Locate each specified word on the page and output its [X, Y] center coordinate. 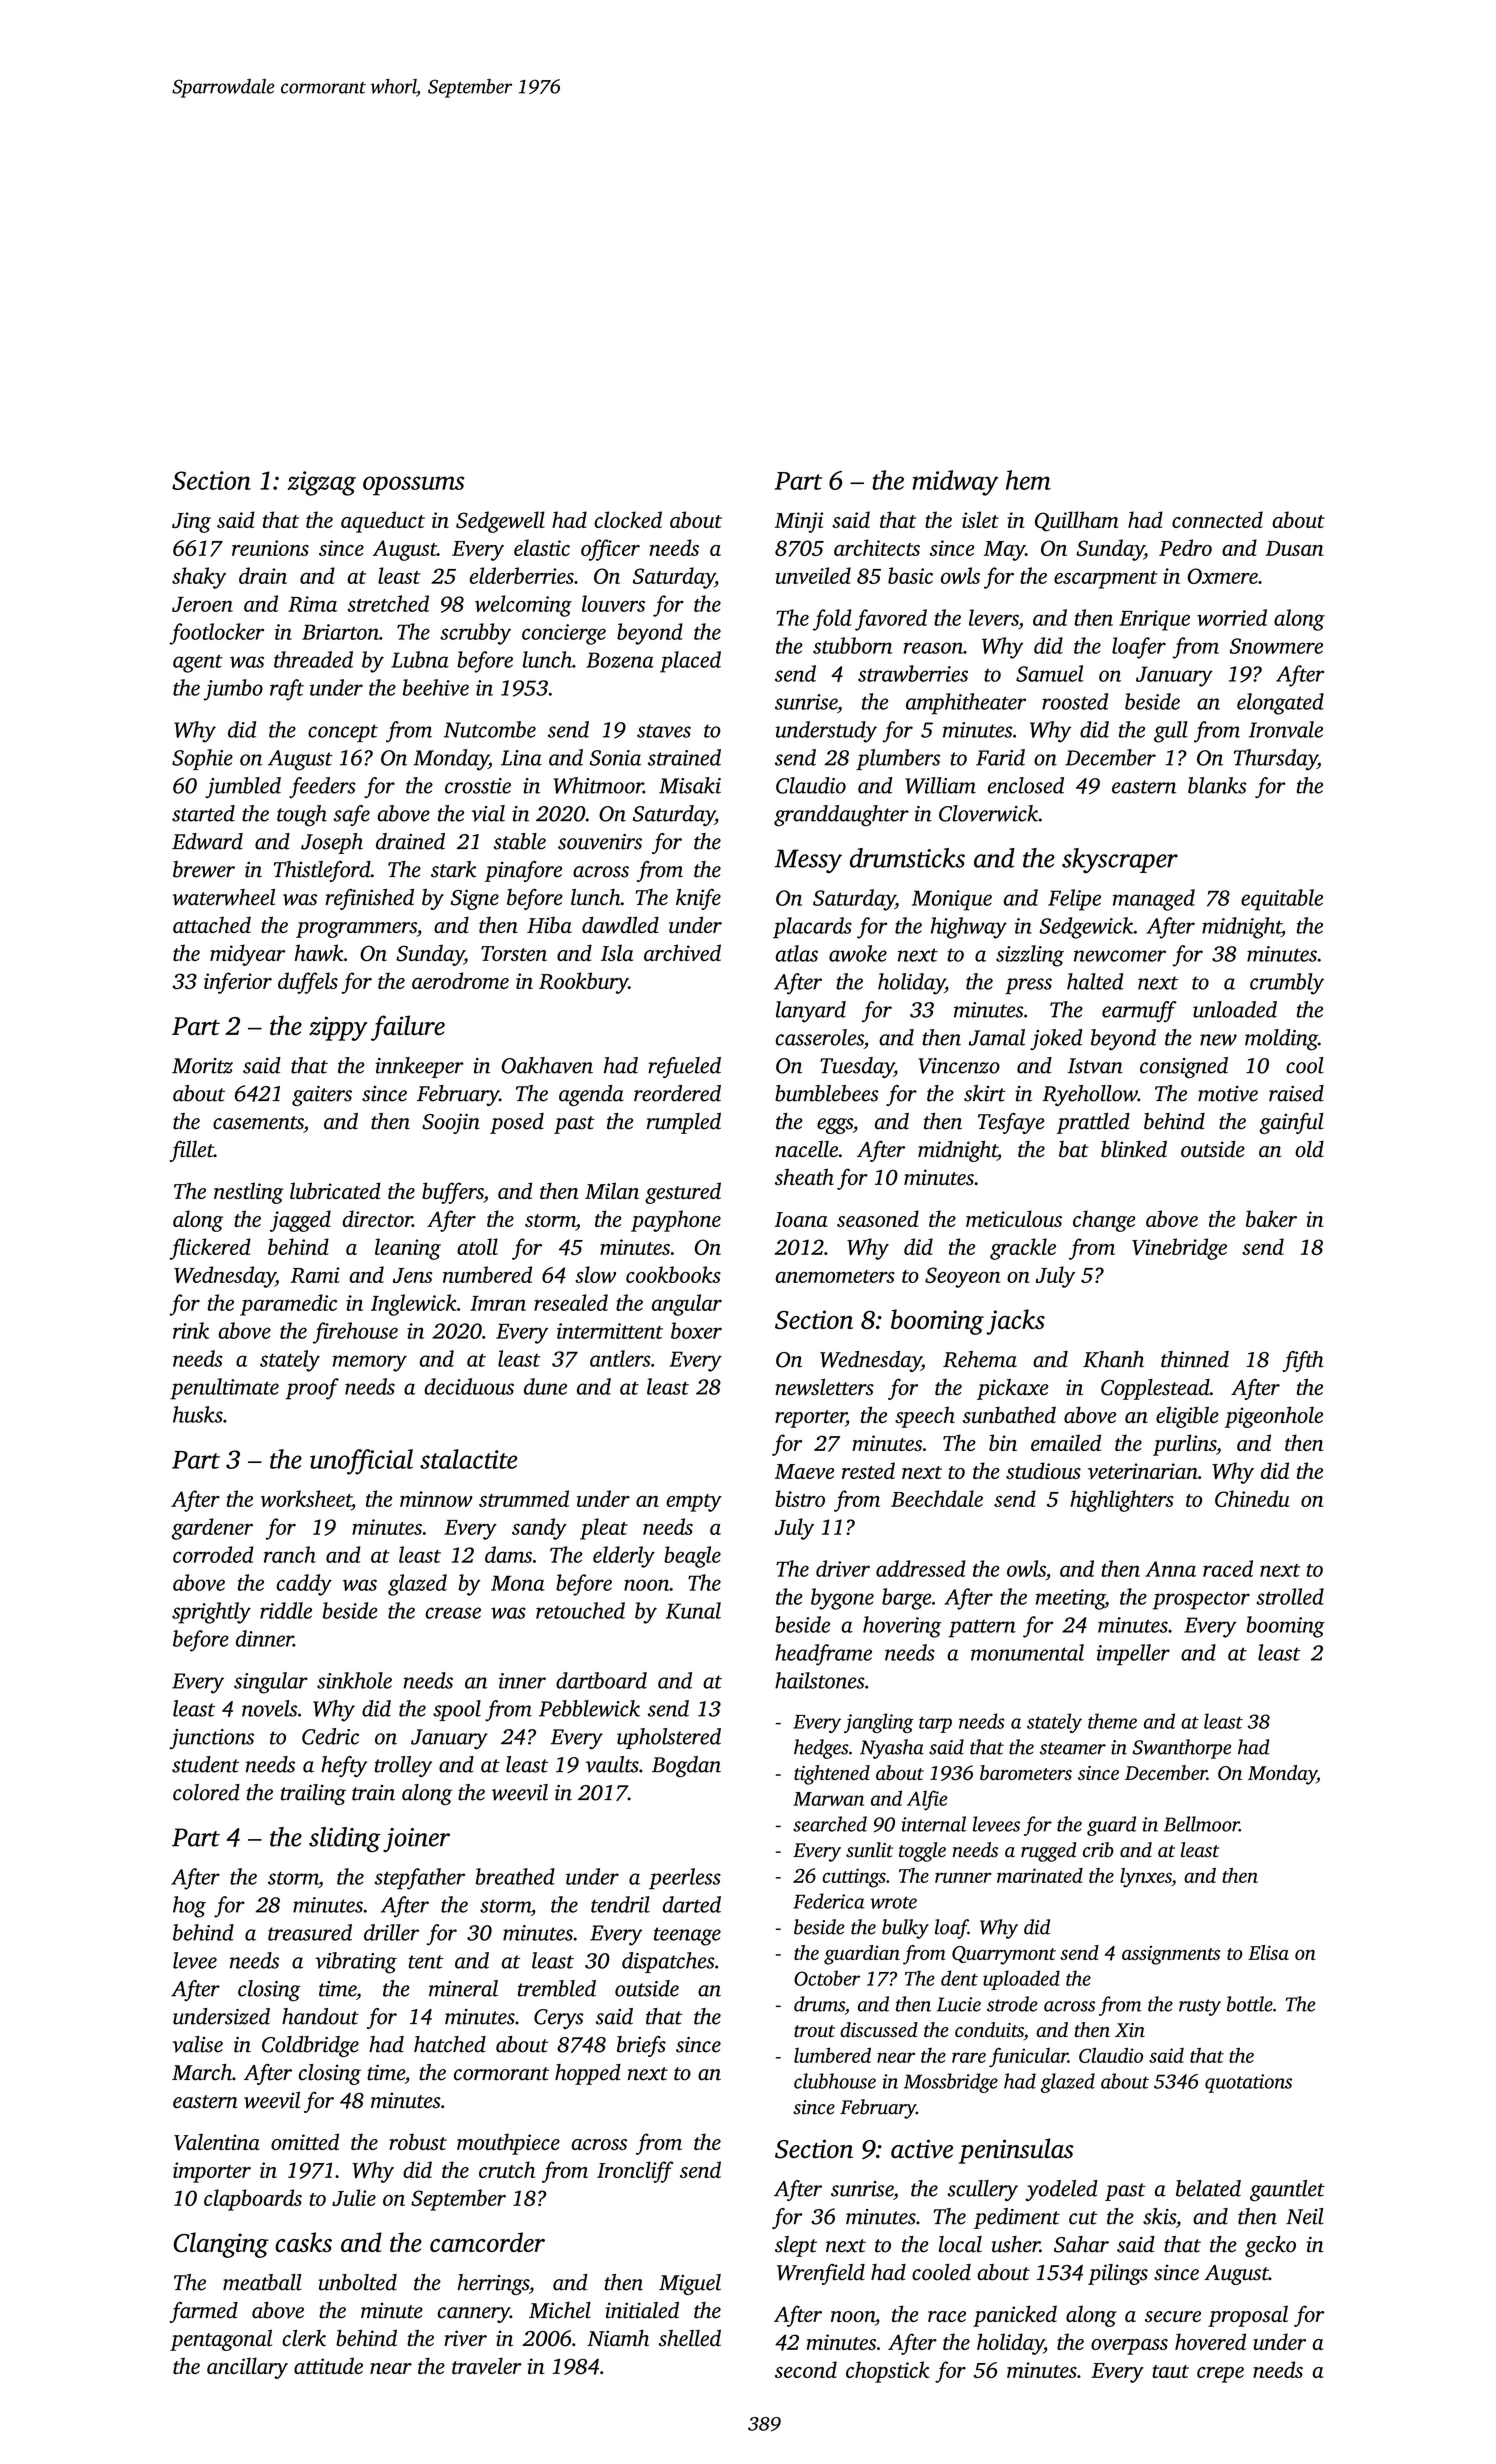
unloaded [1235, 1009]
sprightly [211, 1613]
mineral [463, 1988]
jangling [879, 1723]
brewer [204, 869]
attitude [328, 2365]
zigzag [322, 483]
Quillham [1076, 521]
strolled [1290, 1596]
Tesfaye [1011, 1123]
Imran [498, 1303]
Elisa [1268, 1952]
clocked [628, 519]
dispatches [668, 1962]
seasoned [878, 1218]
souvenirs [600, 842]
